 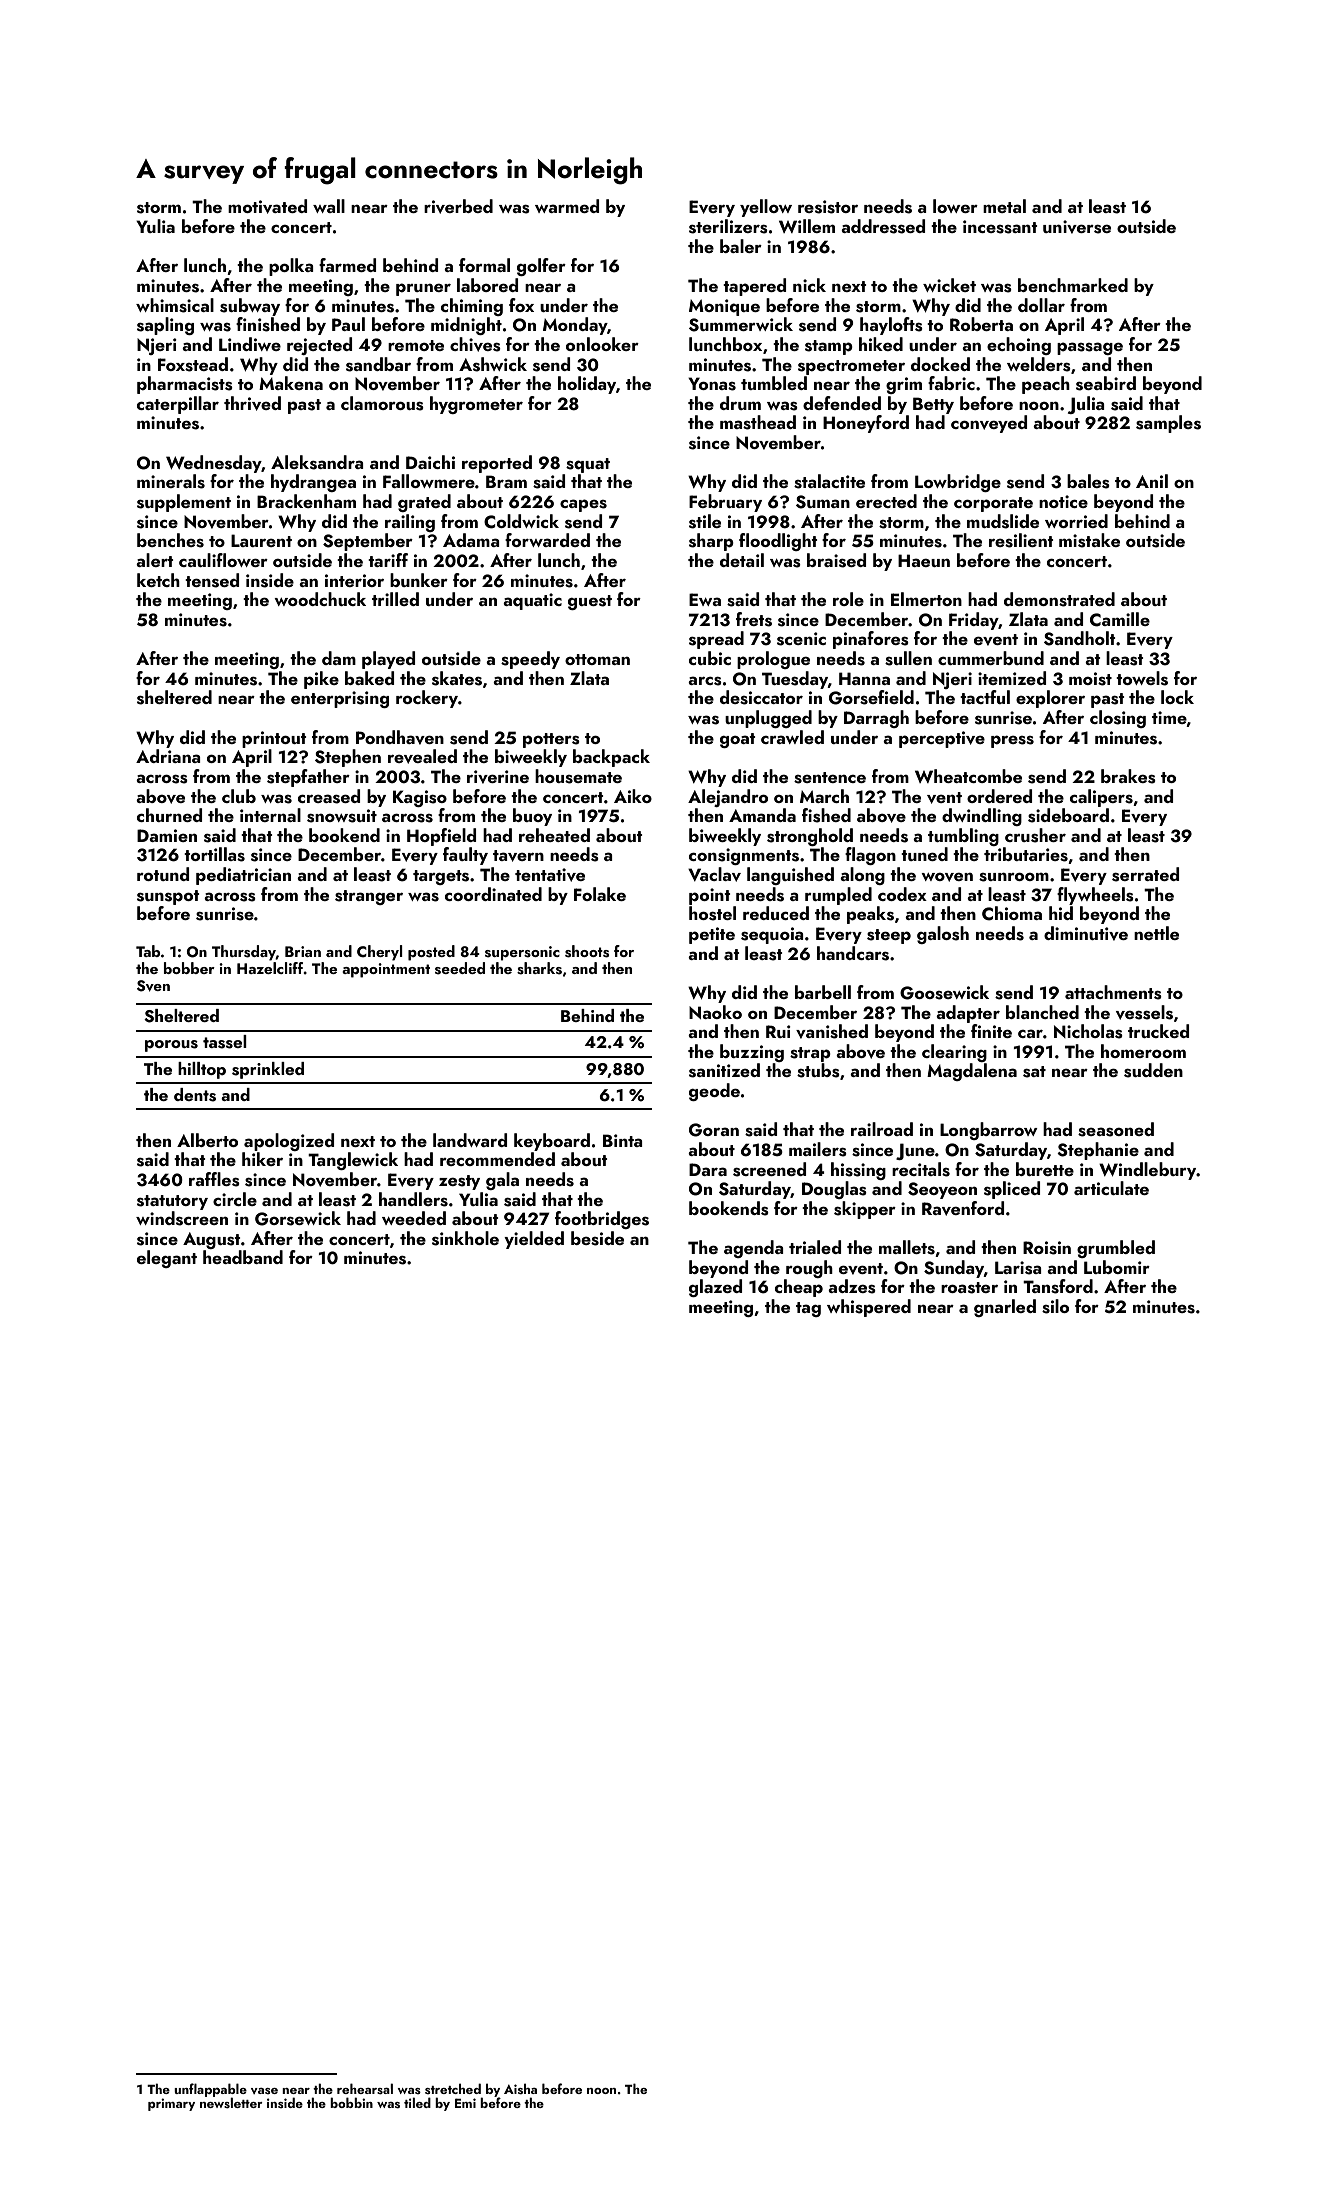 I want to click on yellow, so click(x=766, y=208).
